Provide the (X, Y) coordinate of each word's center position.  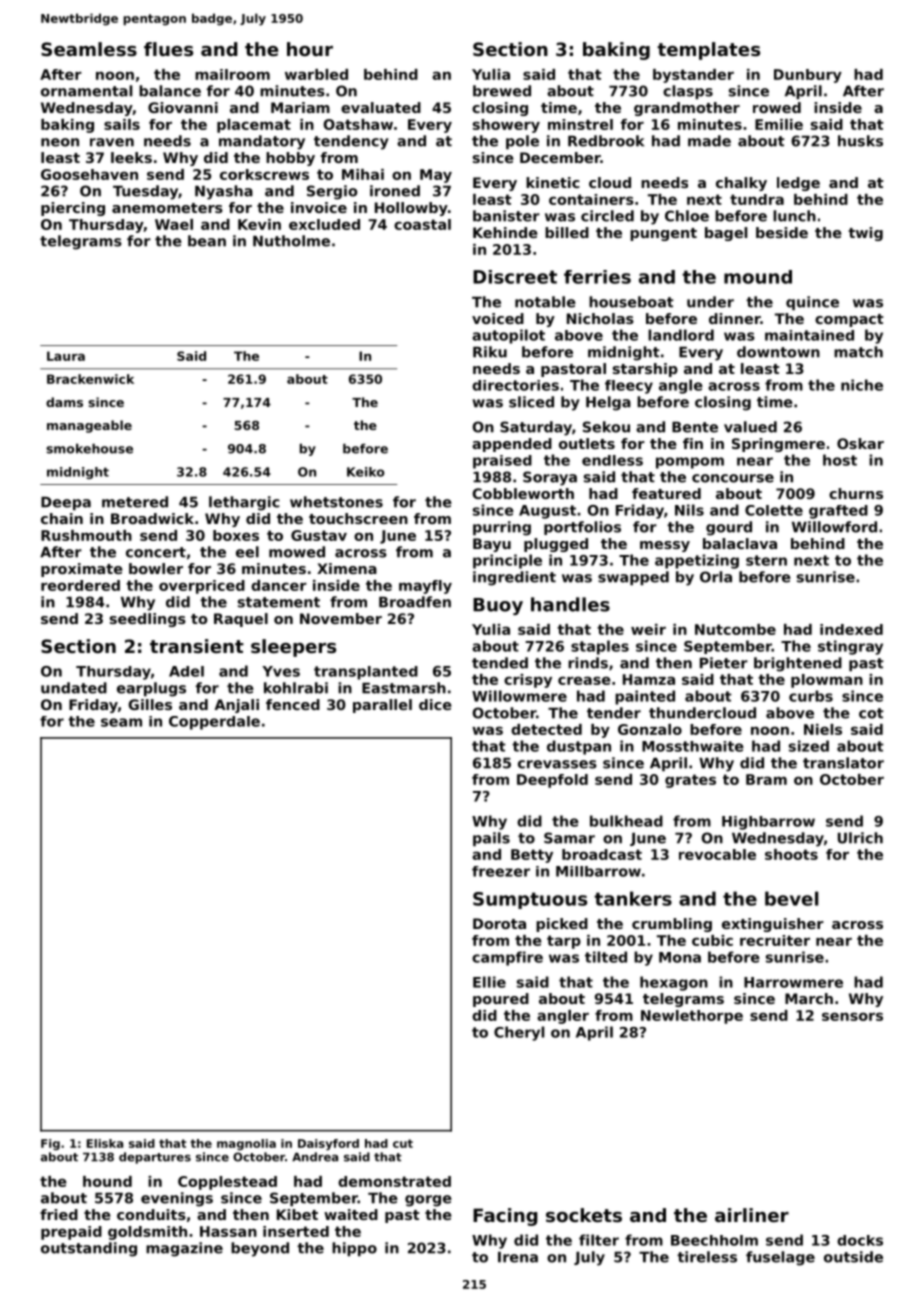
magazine (184, 1249)
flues (168, 49)
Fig (50, 1144)
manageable (89, 426)
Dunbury (808, 76)
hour (310, 49)
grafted (838, 512)
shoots (791, 854)
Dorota (499, 923)
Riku (490, 352)
